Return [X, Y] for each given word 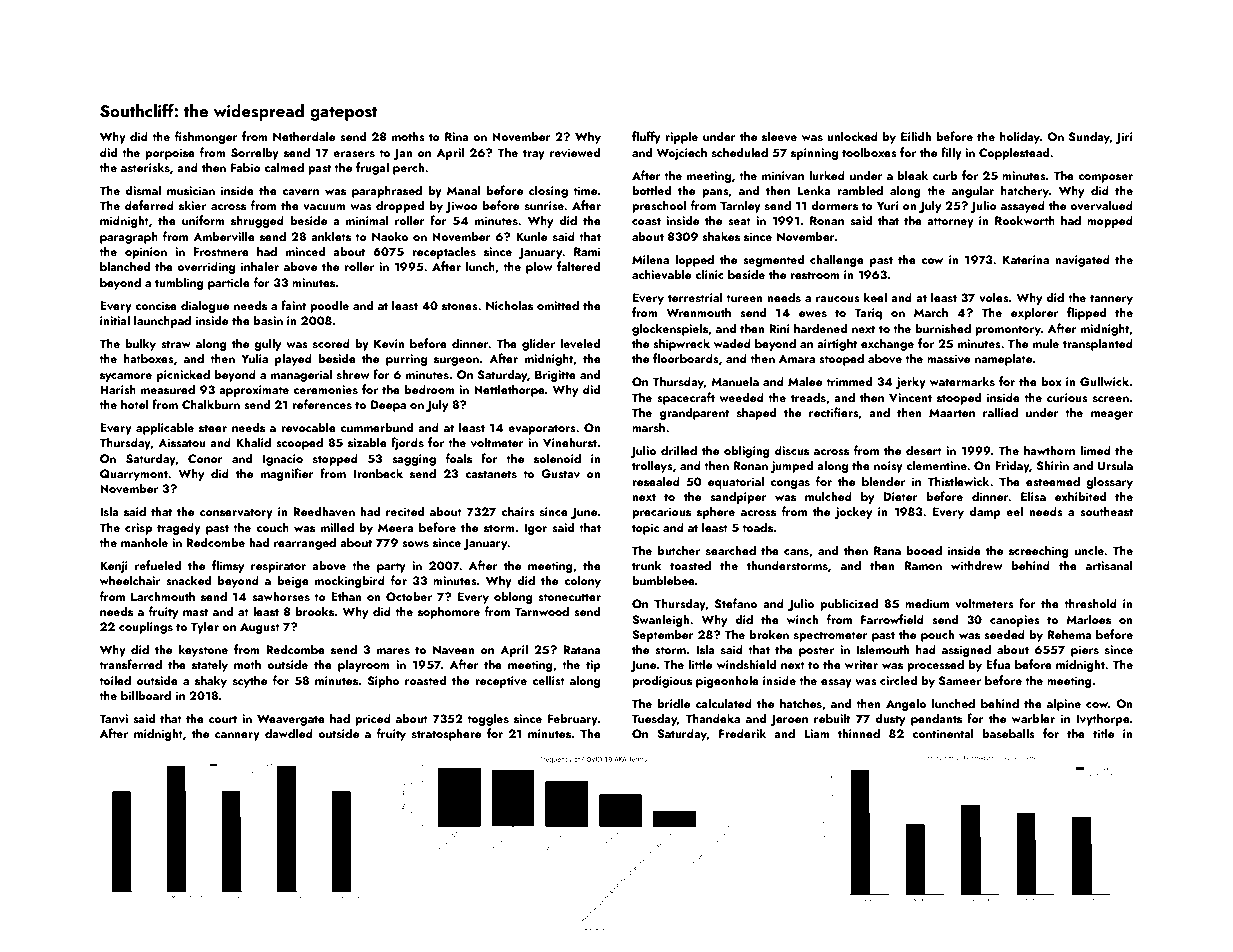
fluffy [646, 137]
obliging [747, 451]
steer [213, 428]
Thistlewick [958, 481]
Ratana [582, 649]
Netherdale [304, 136]
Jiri [1124, 138]
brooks [315, 611]
